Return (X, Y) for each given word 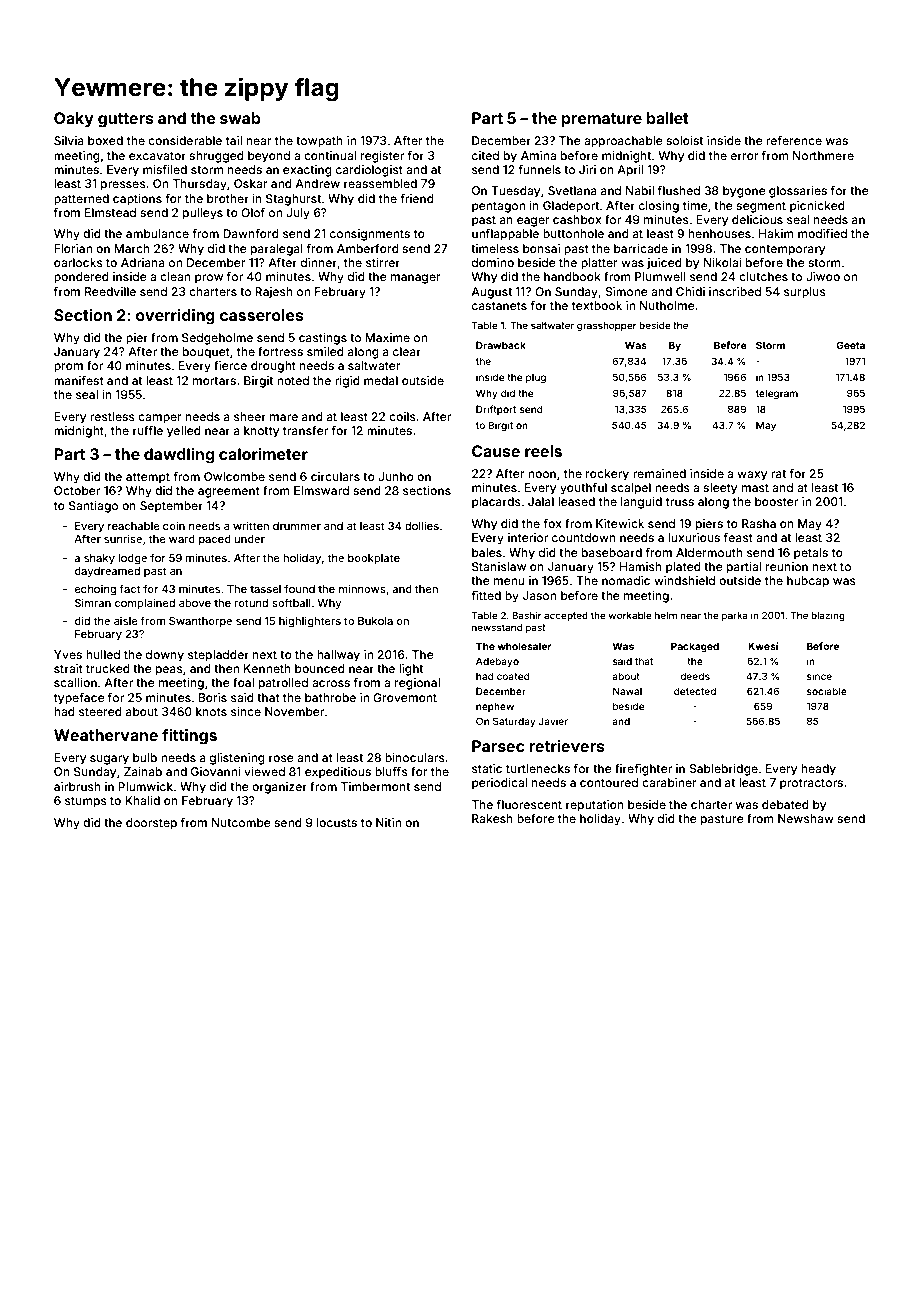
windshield (684, 580)
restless (112, 416)
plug (536, 378)
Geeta (850, 345)
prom (68, 368)
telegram (777, 394)
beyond (269, 157)
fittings (189, 737)
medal (381, 380)
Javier (553, 721)
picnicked (817, 207)
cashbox (577, 219)
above (195, 603)
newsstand (497, 627)
